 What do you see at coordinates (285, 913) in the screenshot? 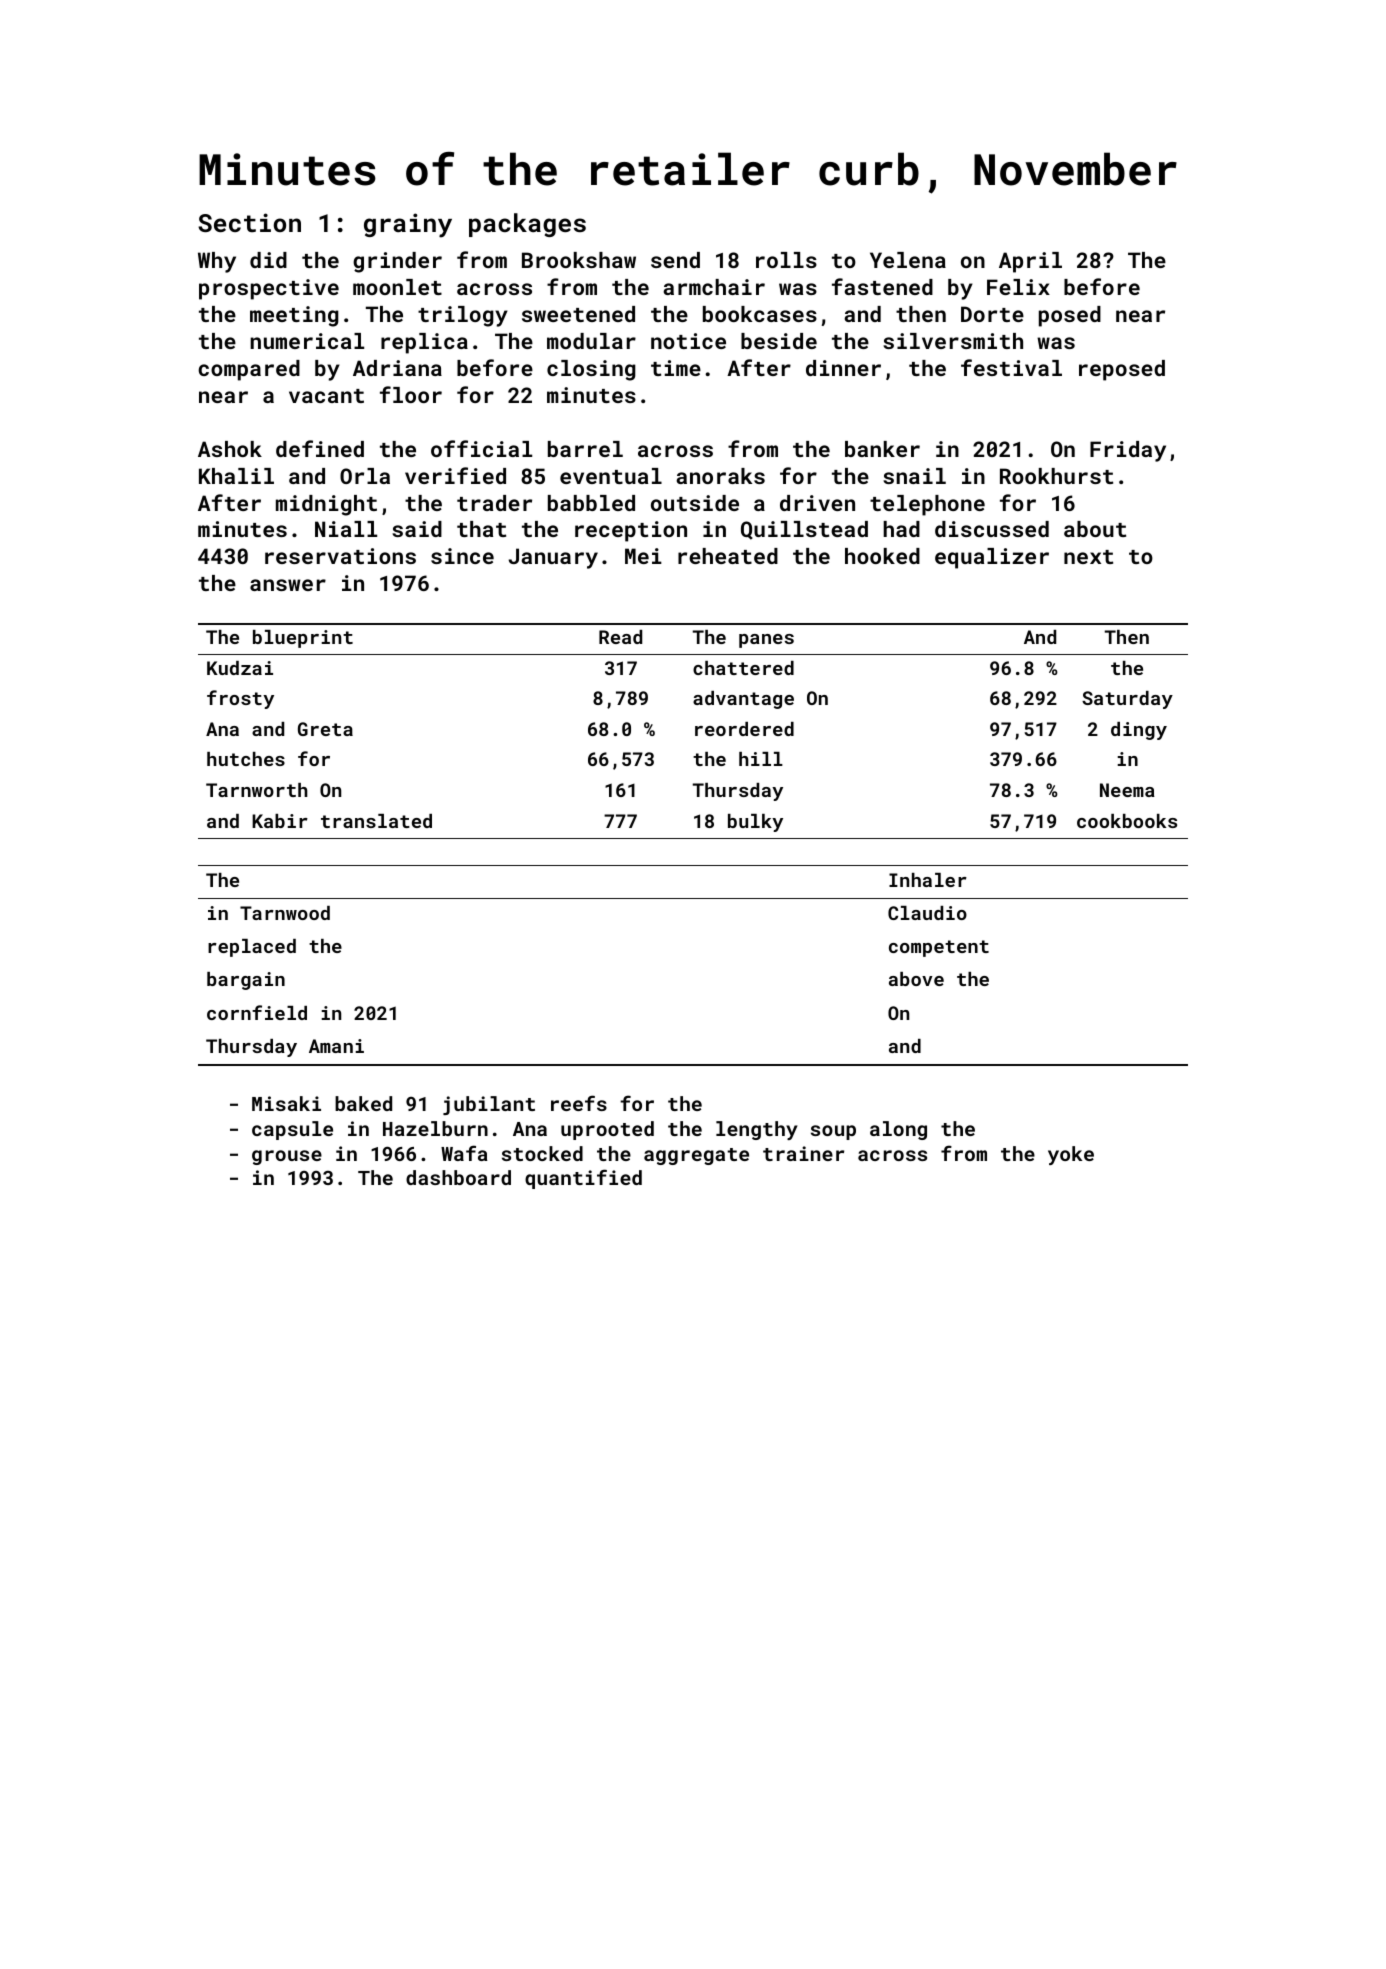
I see `Tarnwood` at bounding box center [285, 913].
